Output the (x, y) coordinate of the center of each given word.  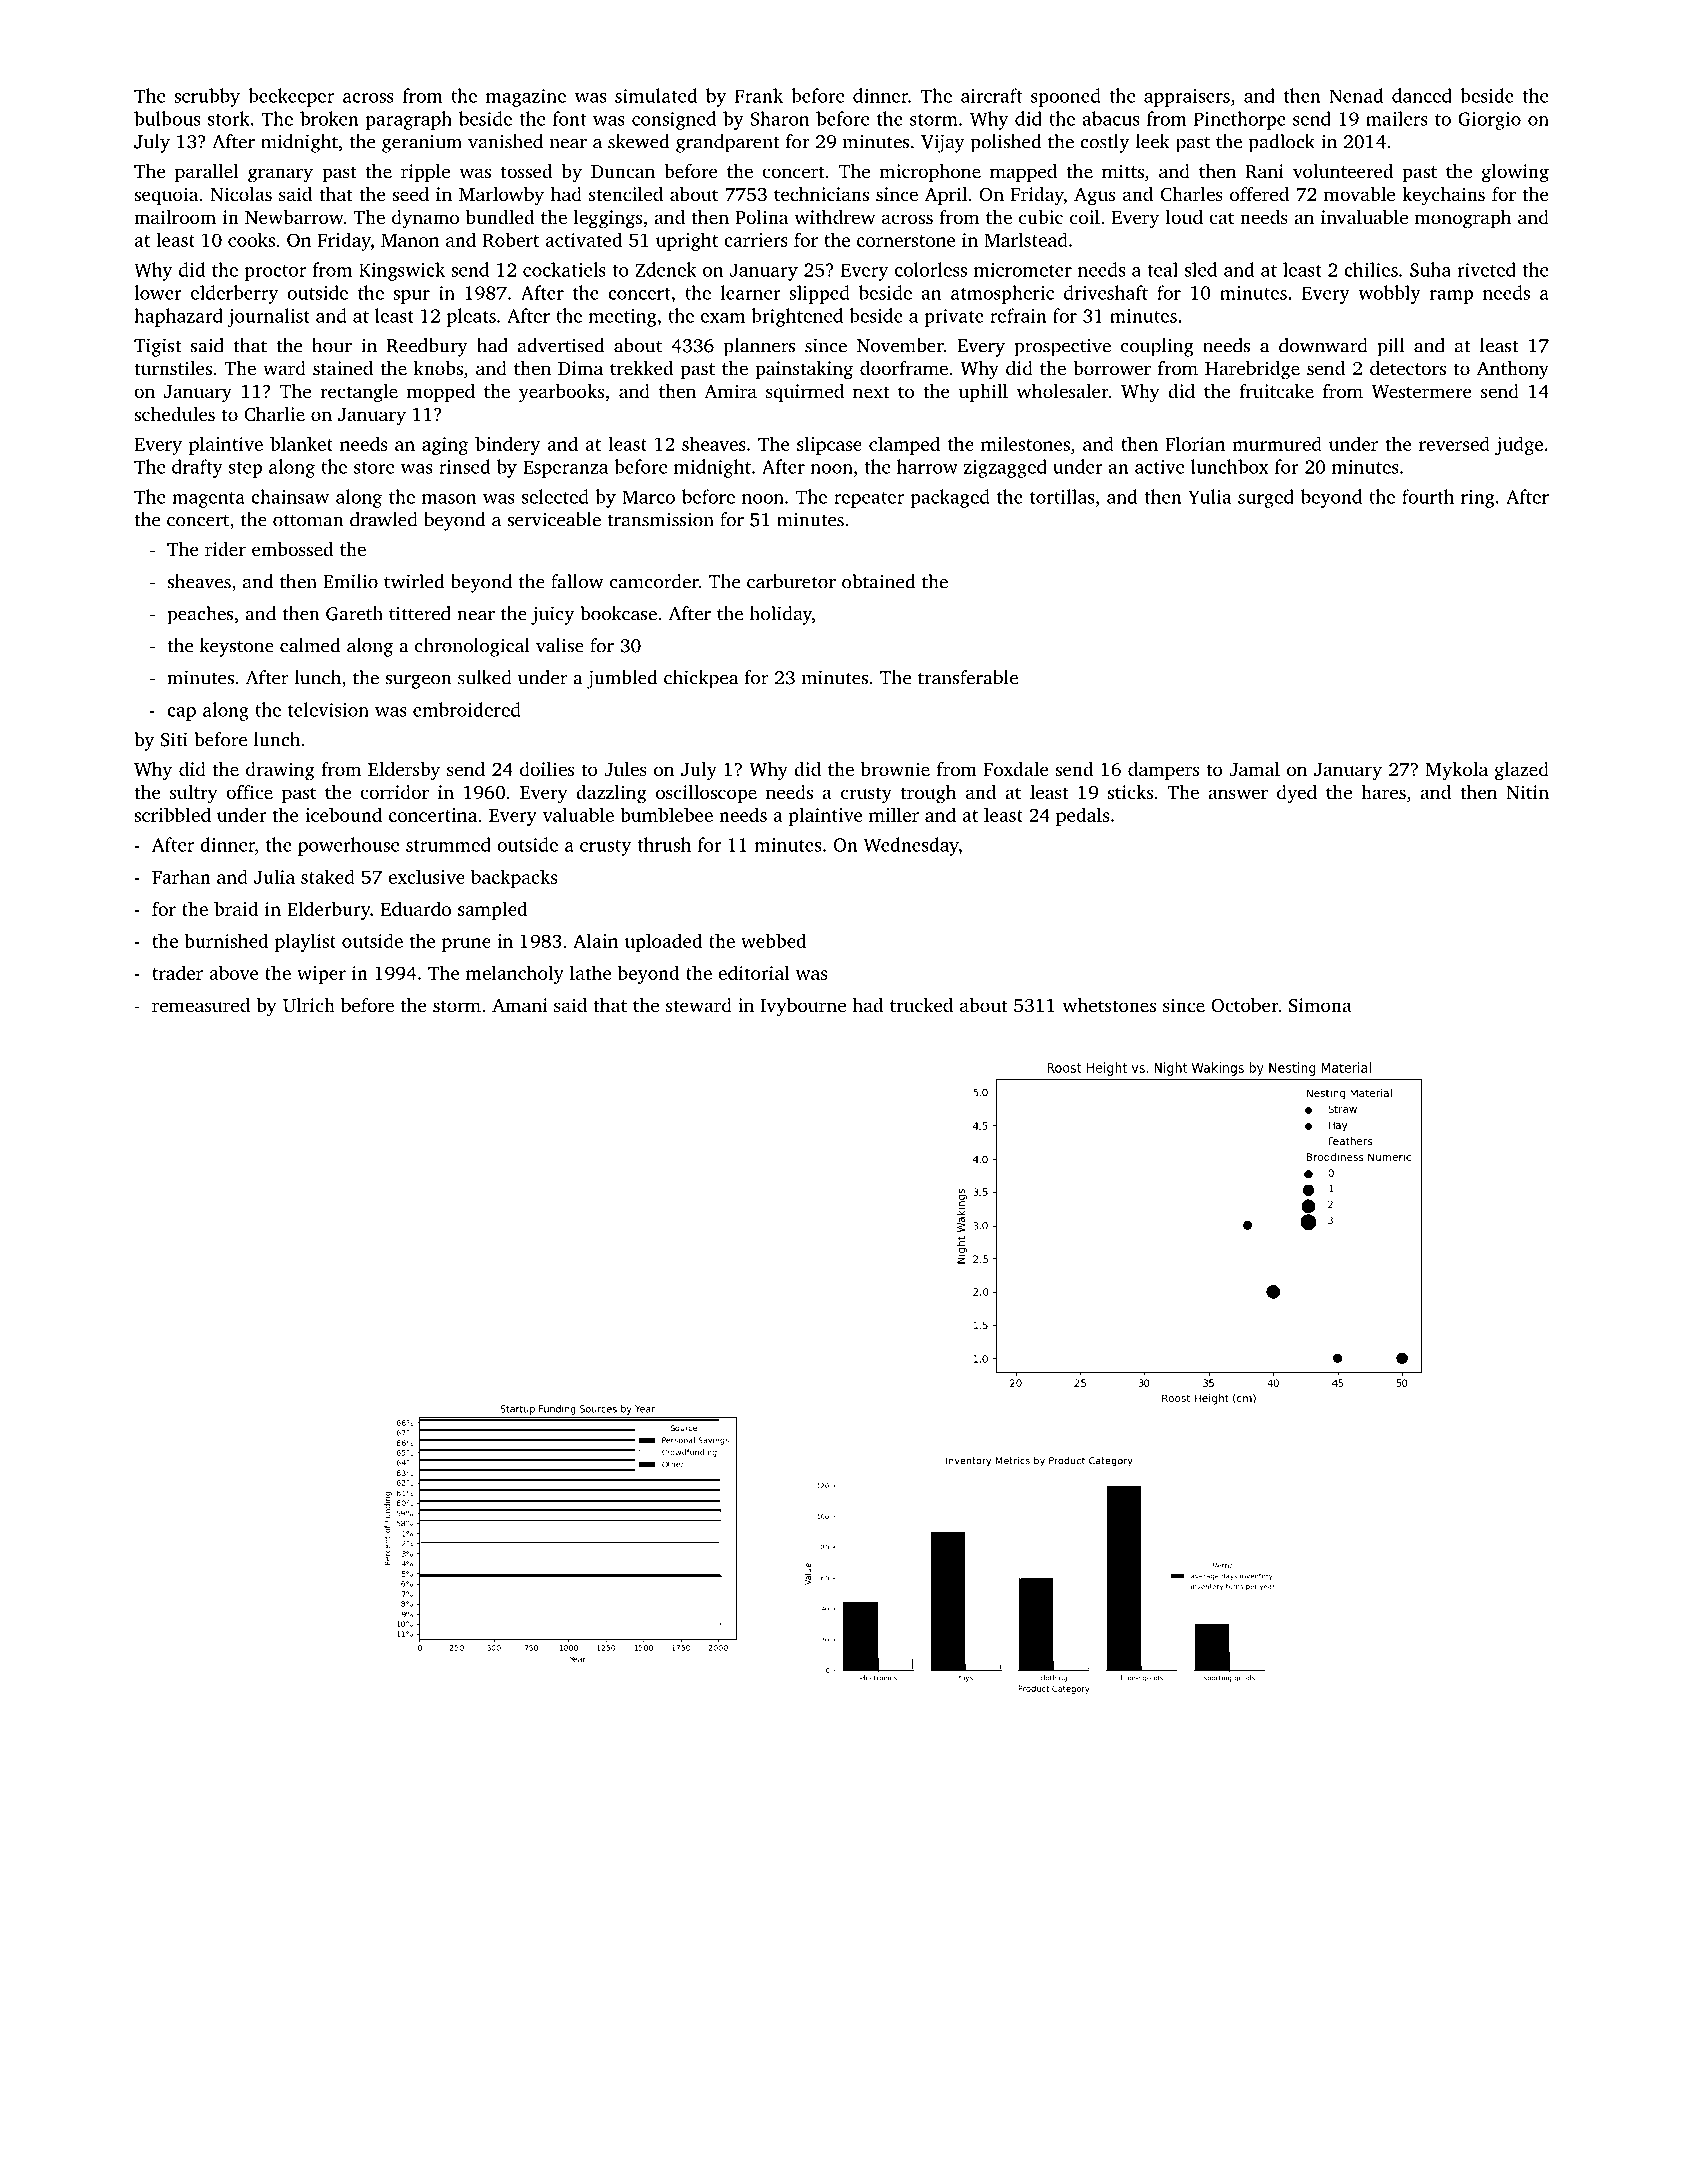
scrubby (207, 97)
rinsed (464, 466)
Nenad (1356, 95)
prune (466, 945)
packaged (950, 498)
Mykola (1457, 771)
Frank (759, 95)
